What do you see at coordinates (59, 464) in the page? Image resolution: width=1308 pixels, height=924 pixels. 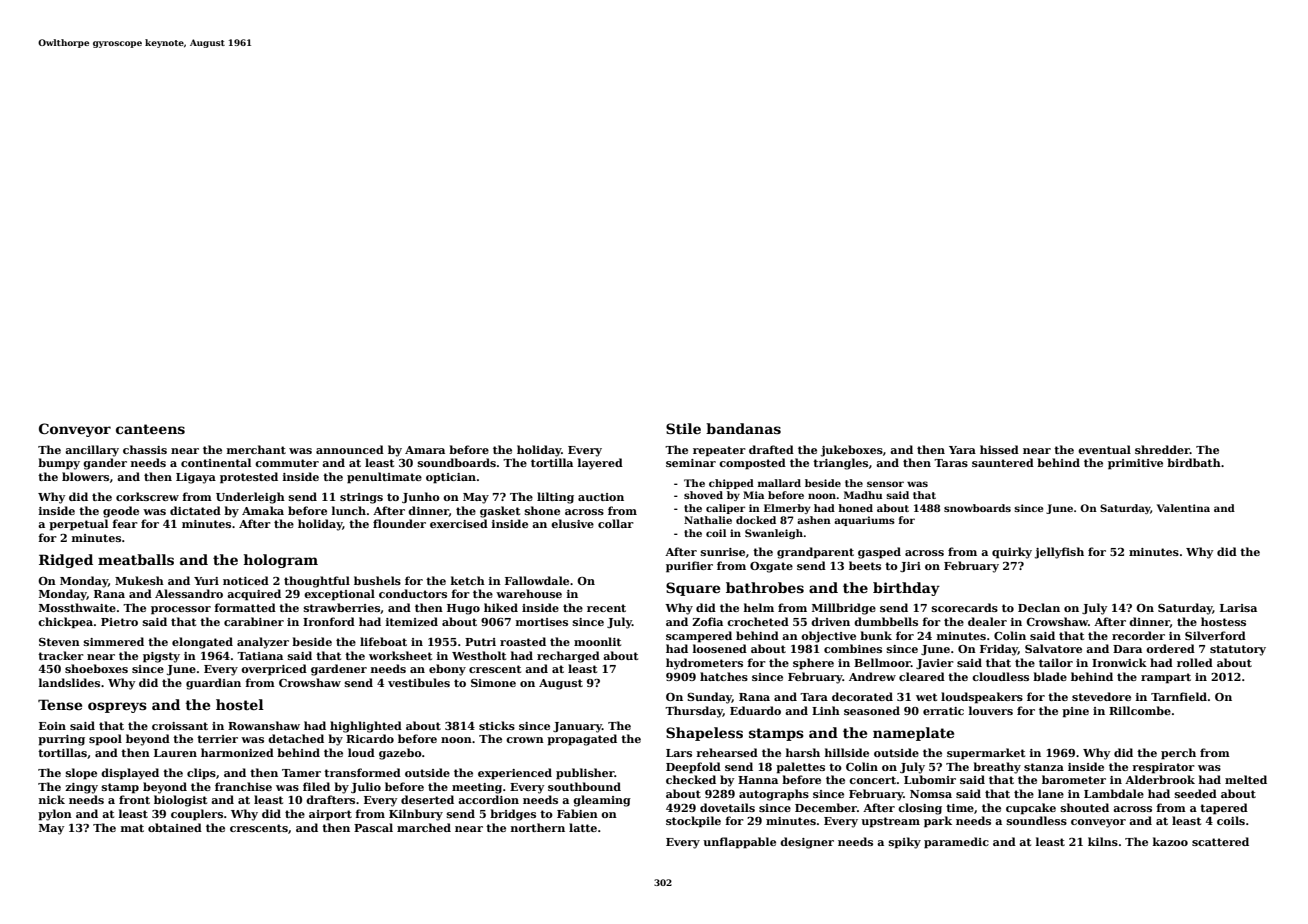 I see `bumpy` at bounding box center [59, 464].
